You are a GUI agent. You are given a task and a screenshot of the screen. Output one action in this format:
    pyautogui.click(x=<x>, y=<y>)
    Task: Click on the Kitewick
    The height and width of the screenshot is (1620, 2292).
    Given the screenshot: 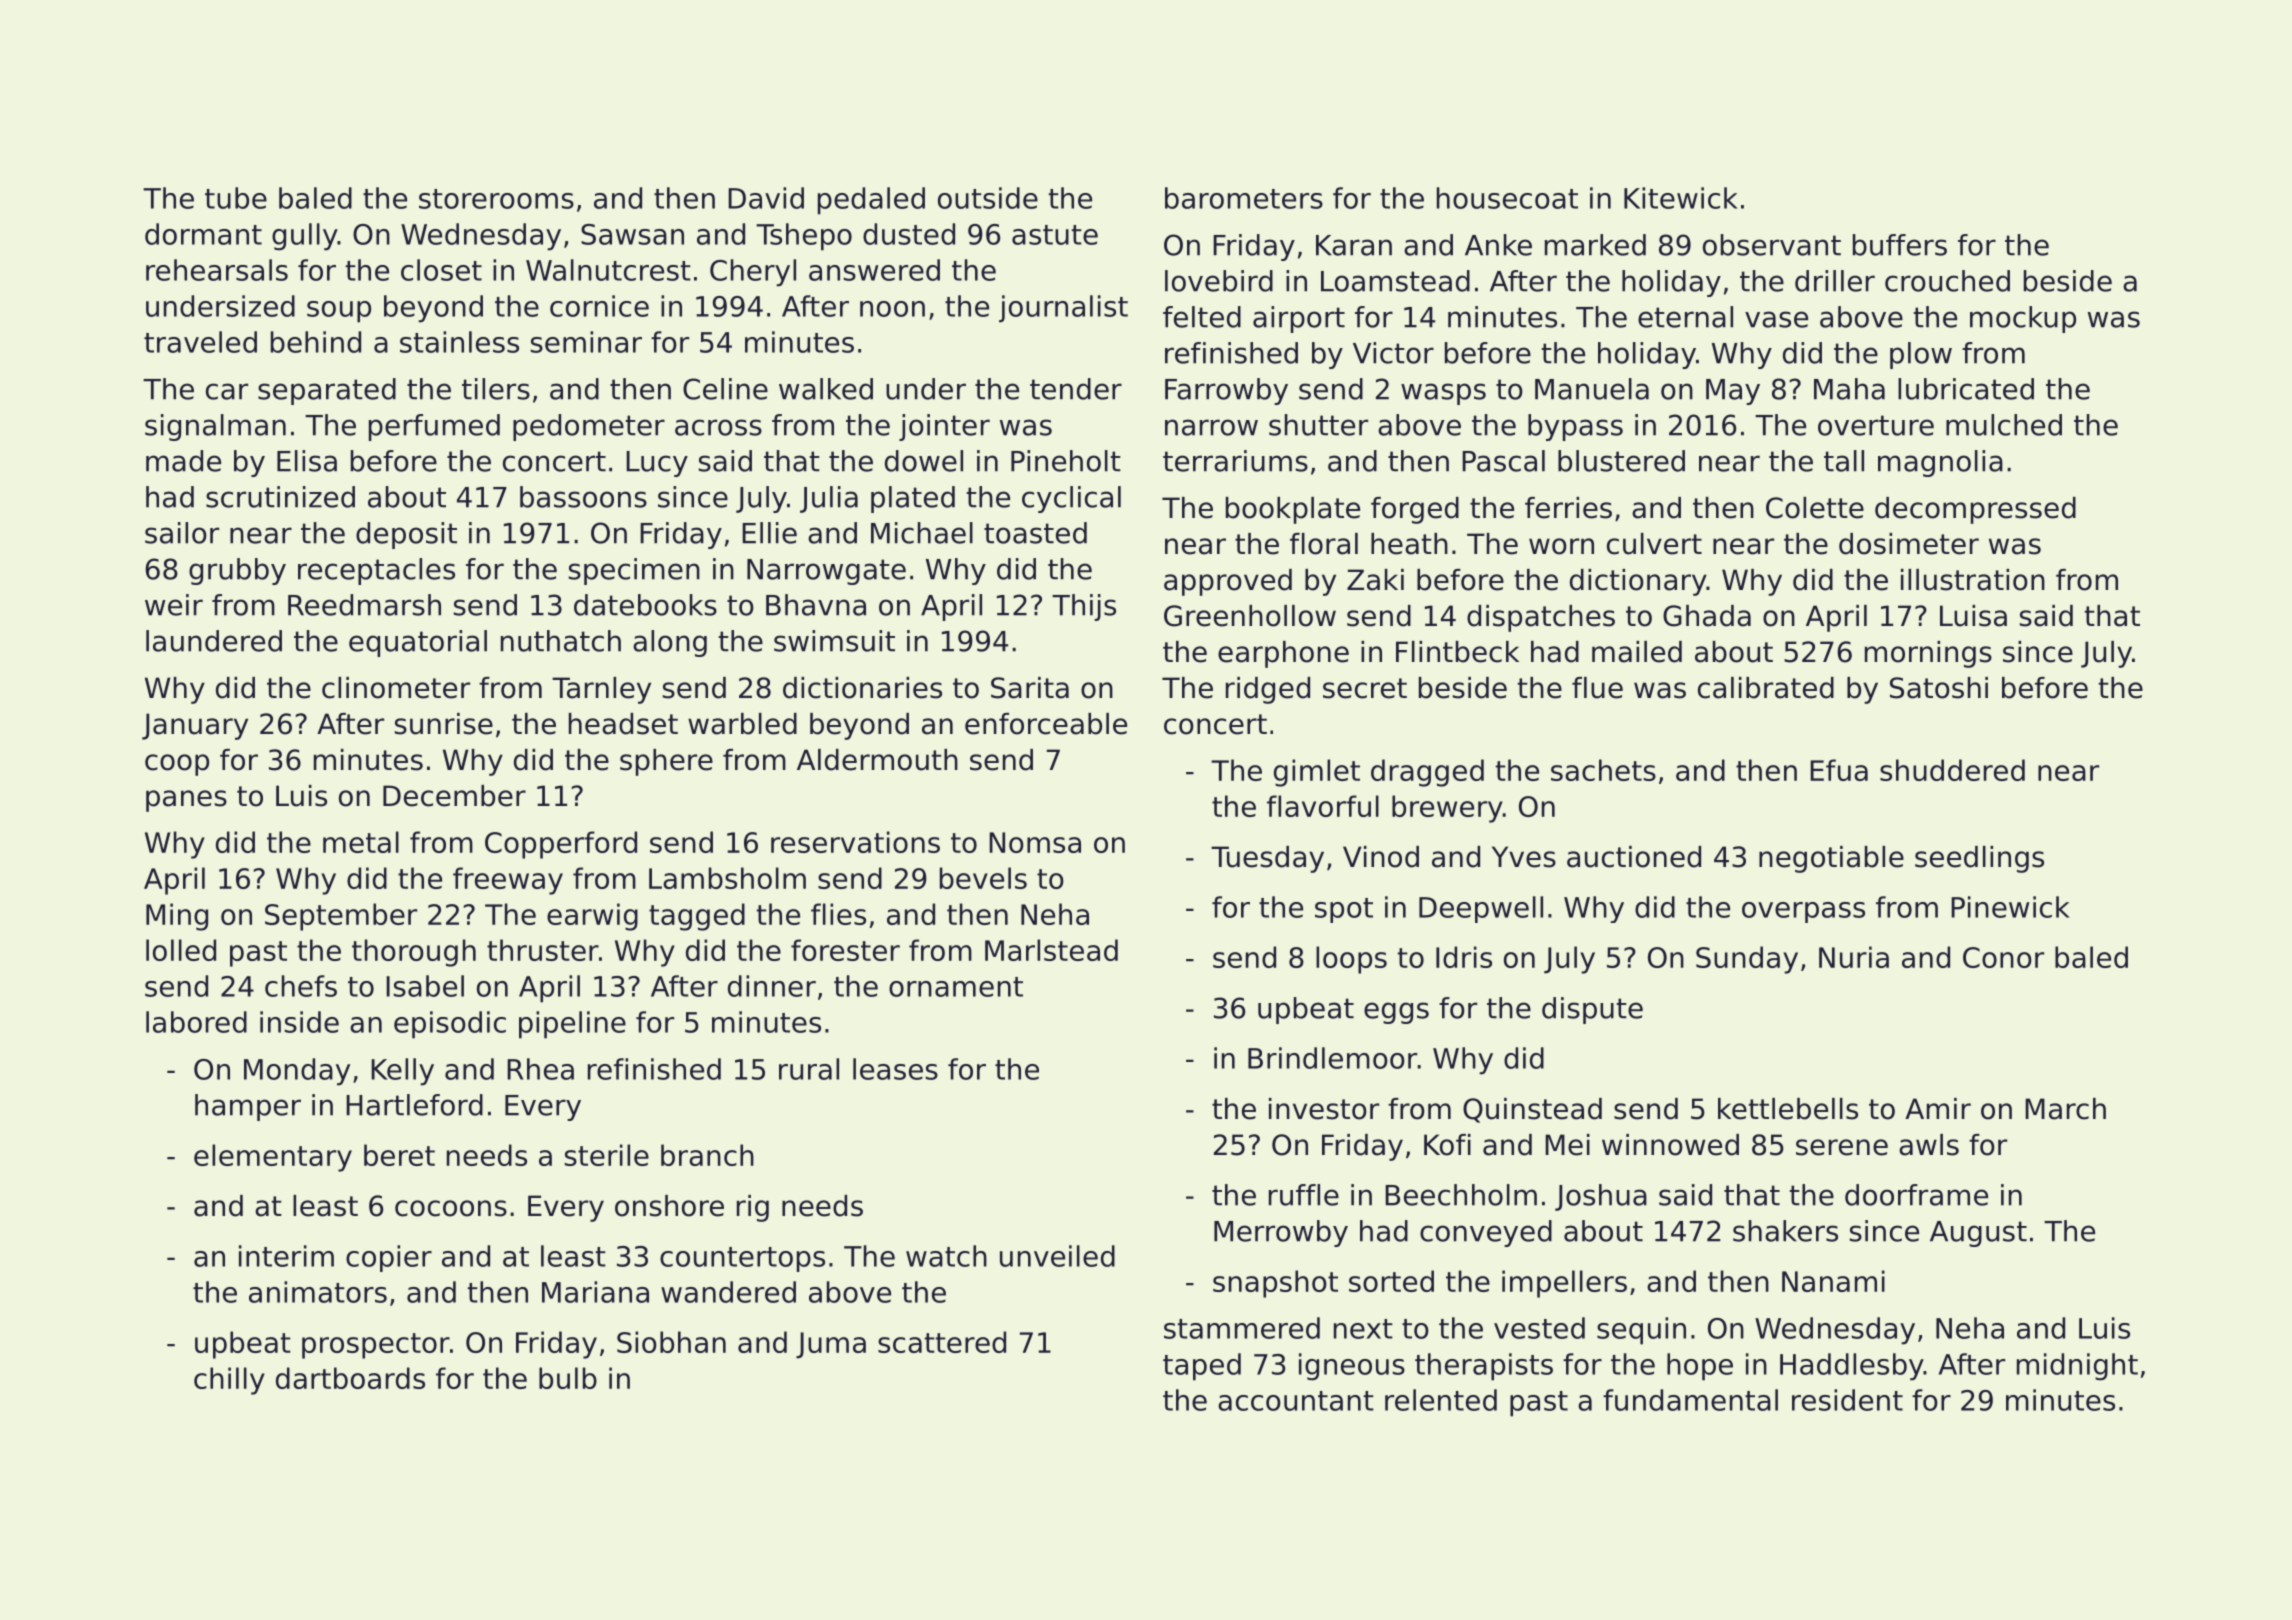 What is the action you would take?
    pyautogui.click(x=1681, y=198)
